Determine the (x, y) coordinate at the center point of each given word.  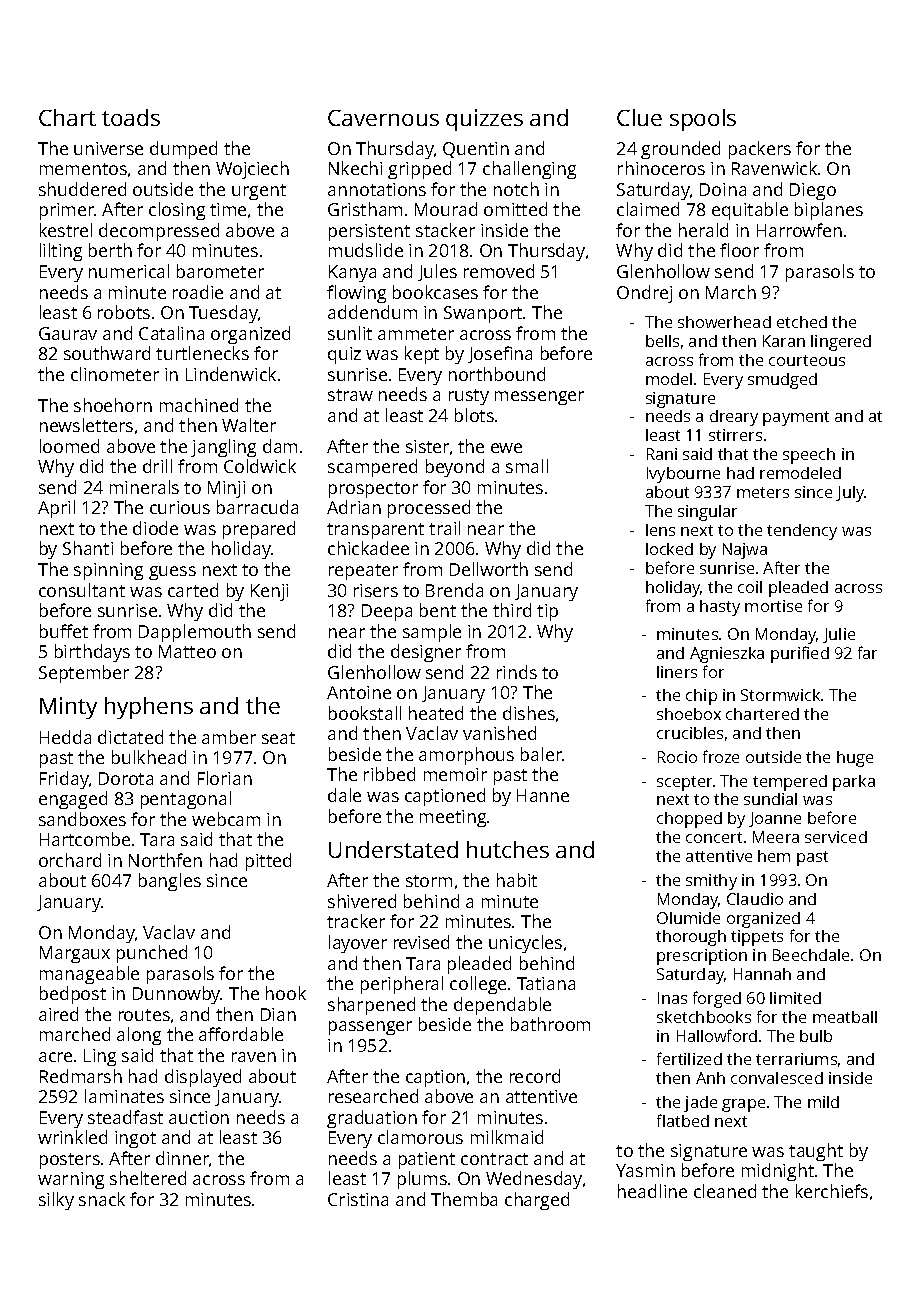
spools (703, 120)
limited (795, 998)
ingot (135, 1139)
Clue (639, 117)
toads (131, 117)
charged (537, 1201)
